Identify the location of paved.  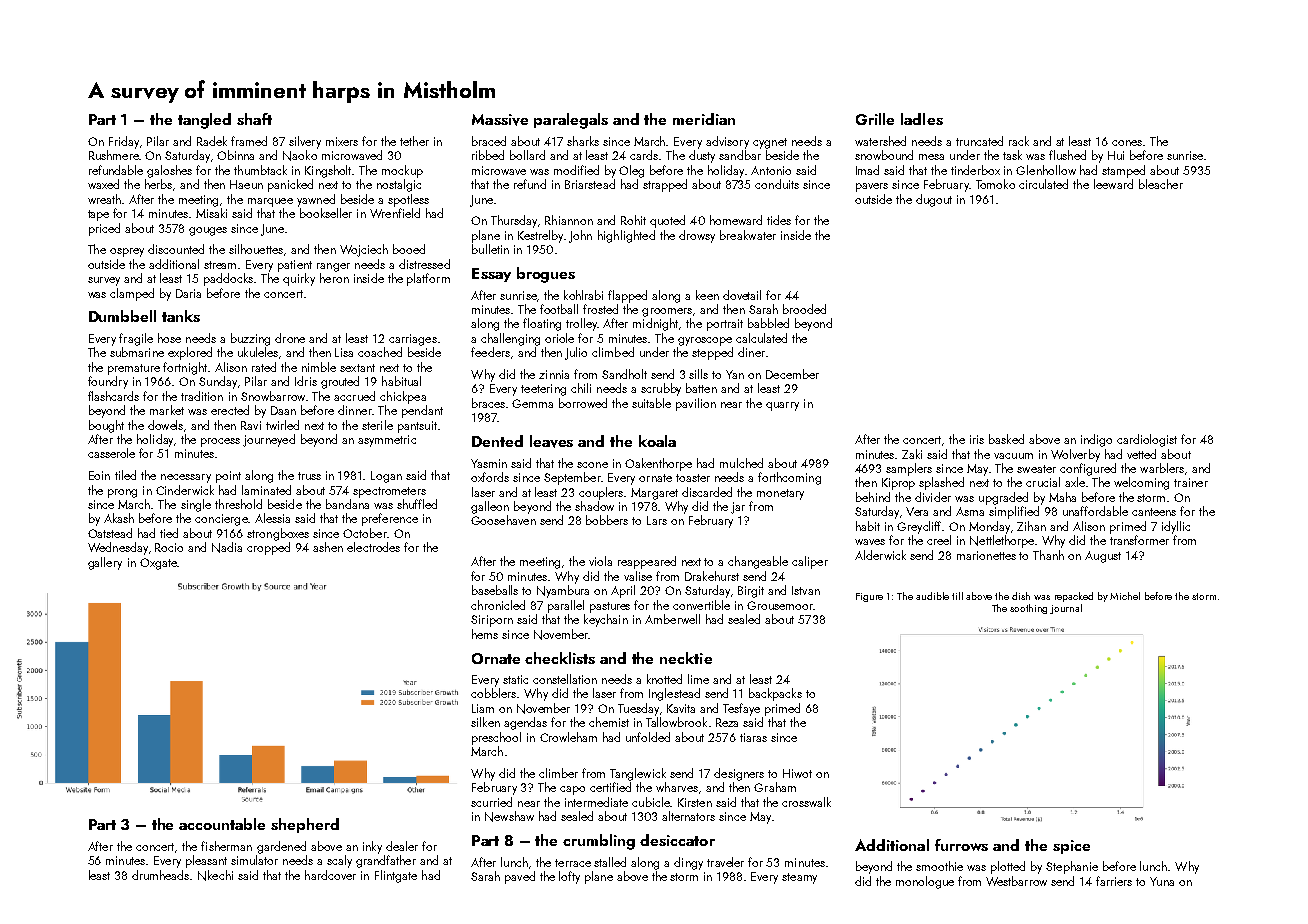
(520, 877).
